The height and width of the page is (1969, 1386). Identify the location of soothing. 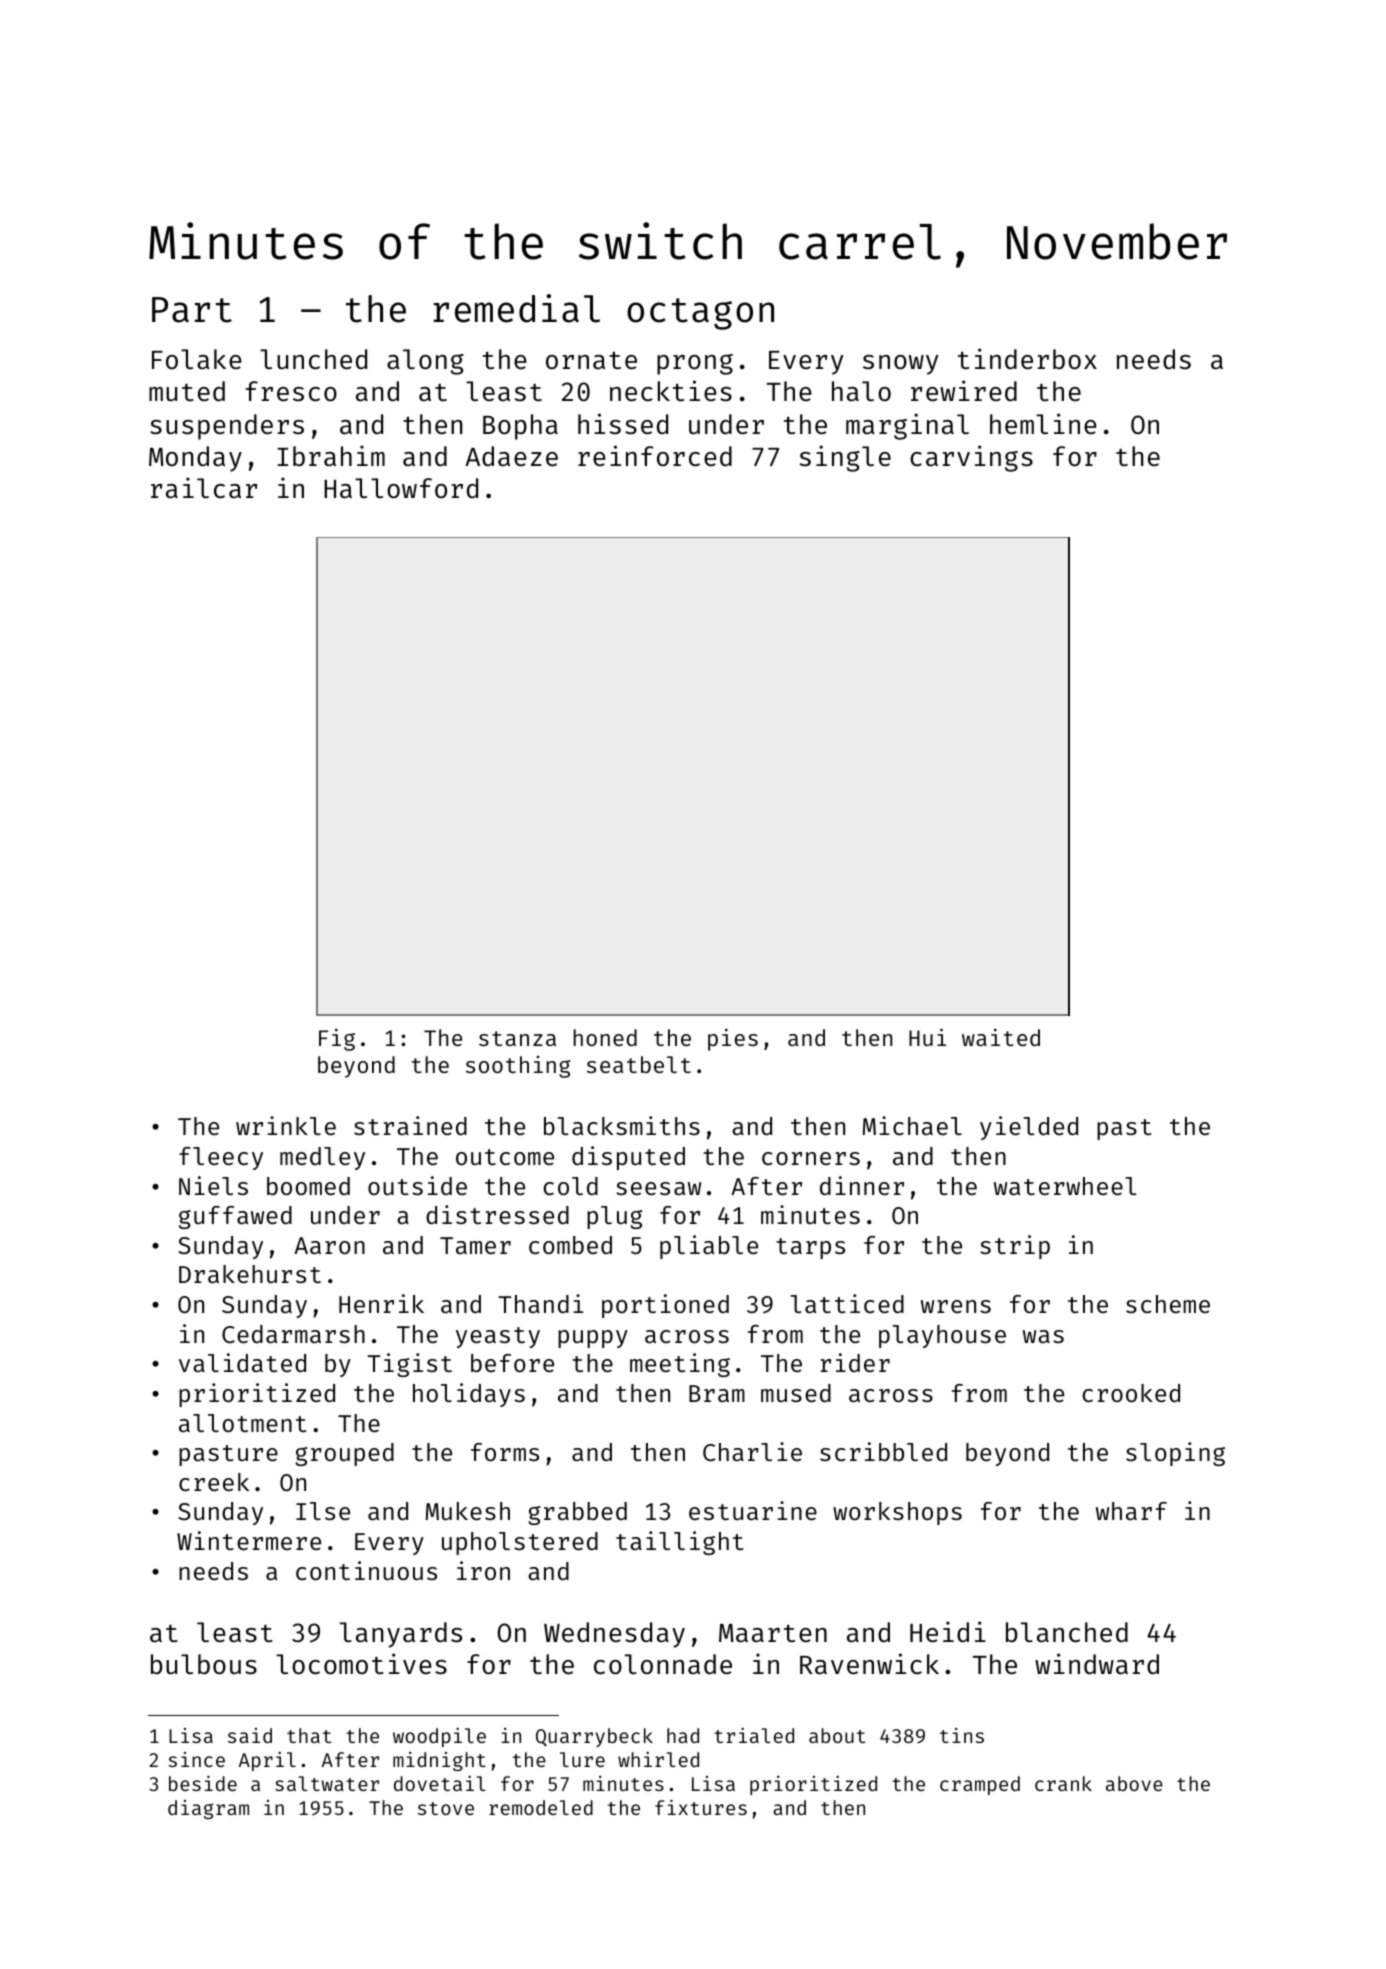
(518, 1067).
